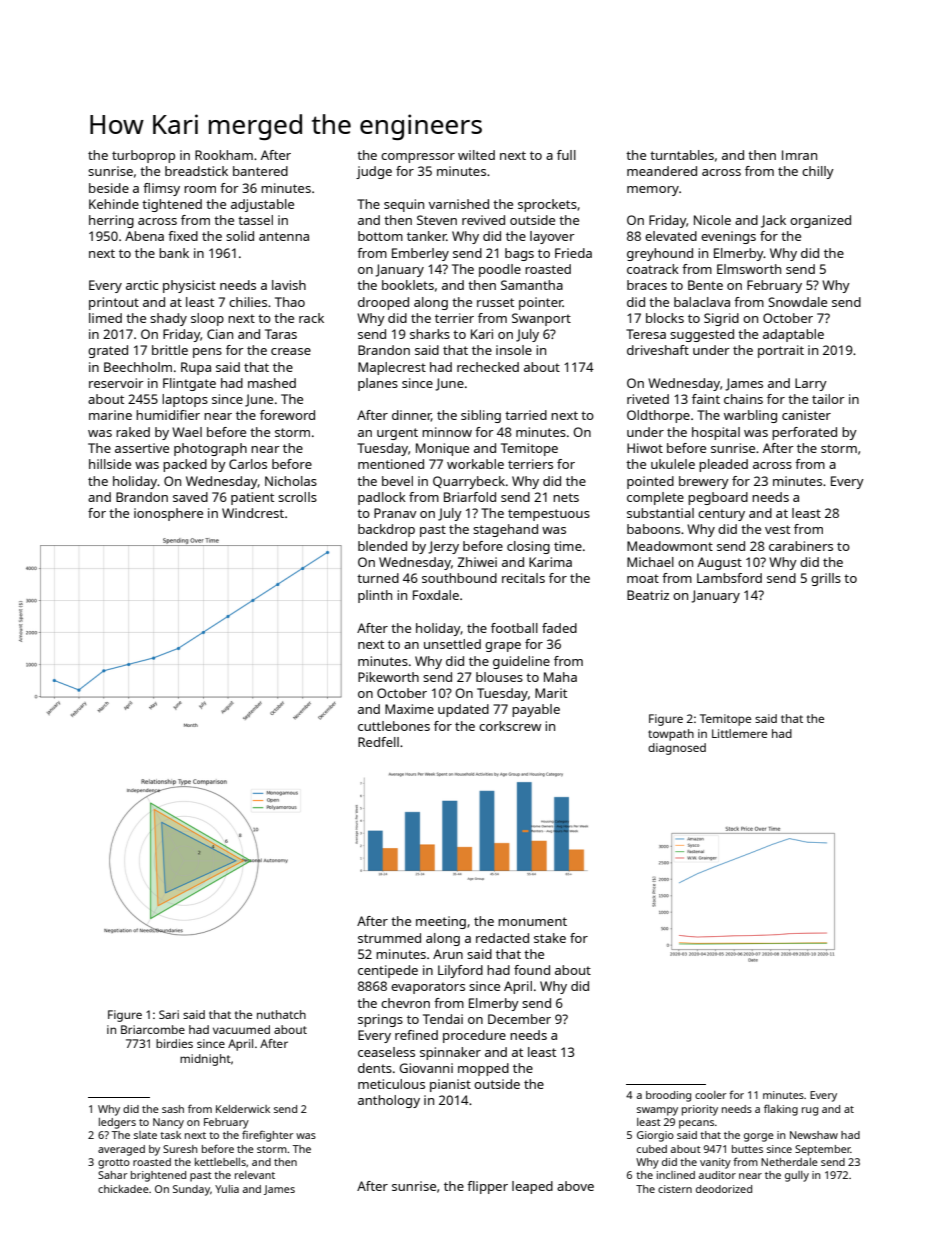 The image size is (952, 1233). I want to click on Snowdale, so click(797, 302).
